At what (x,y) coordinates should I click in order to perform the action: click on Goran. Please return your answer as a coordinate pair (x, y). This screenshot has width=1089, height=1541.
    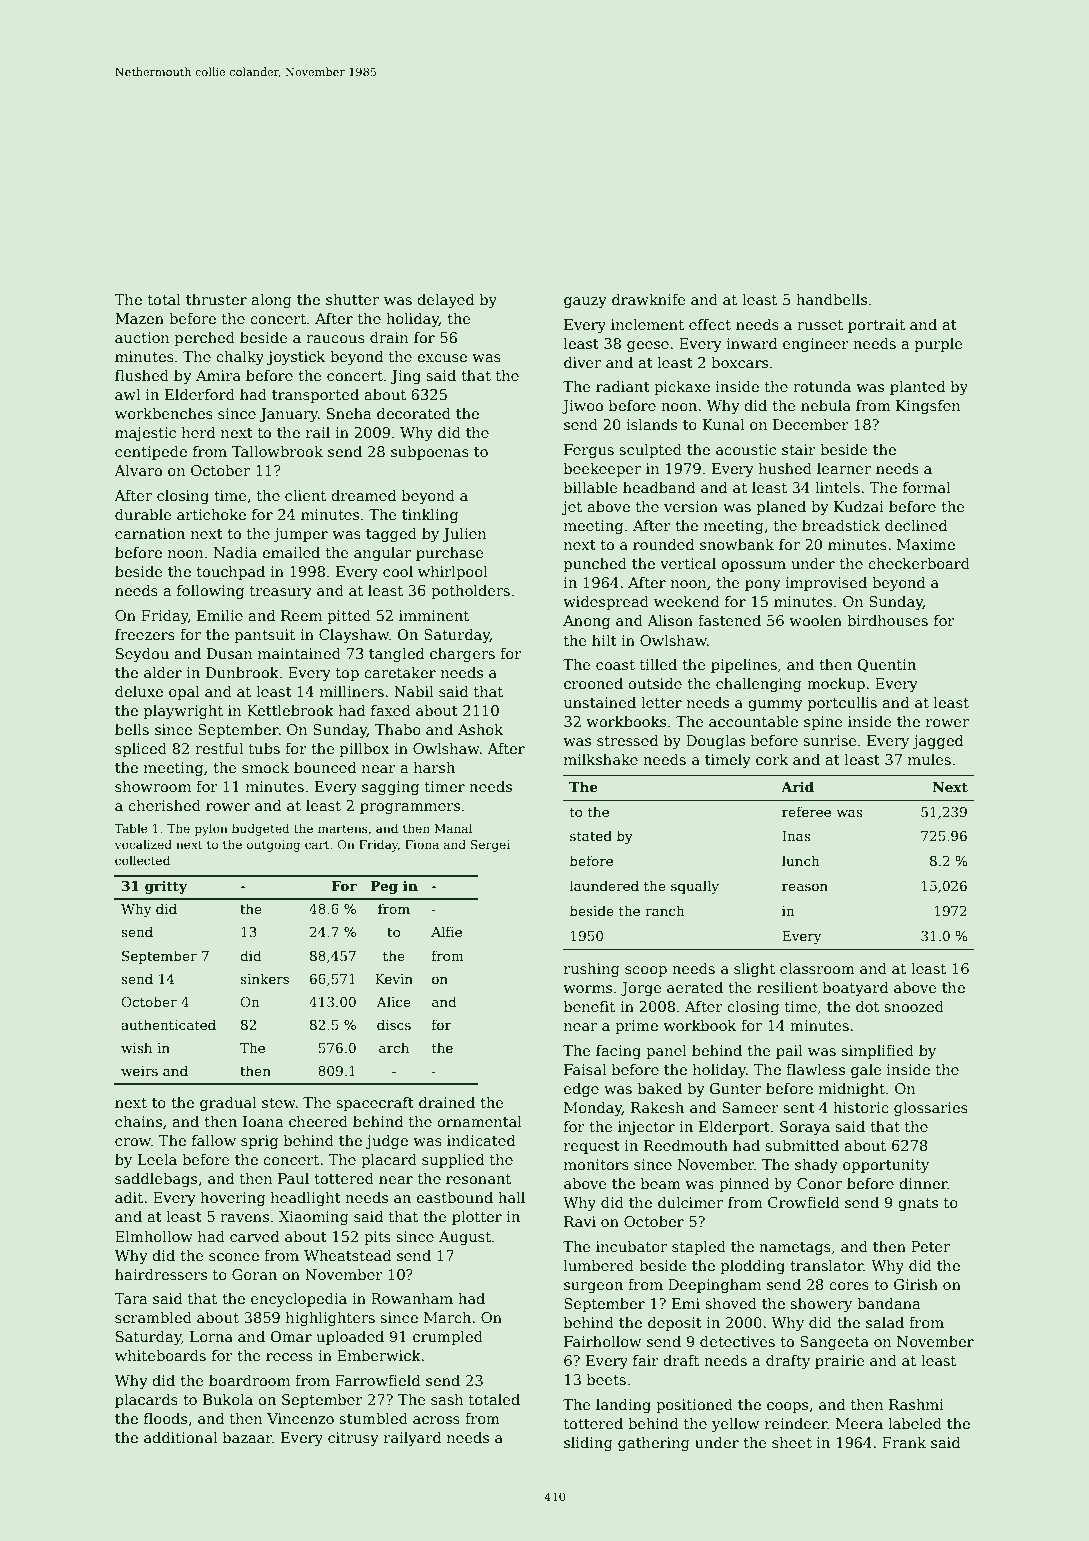
    Looking at the image, I should click on (254, 1274).
